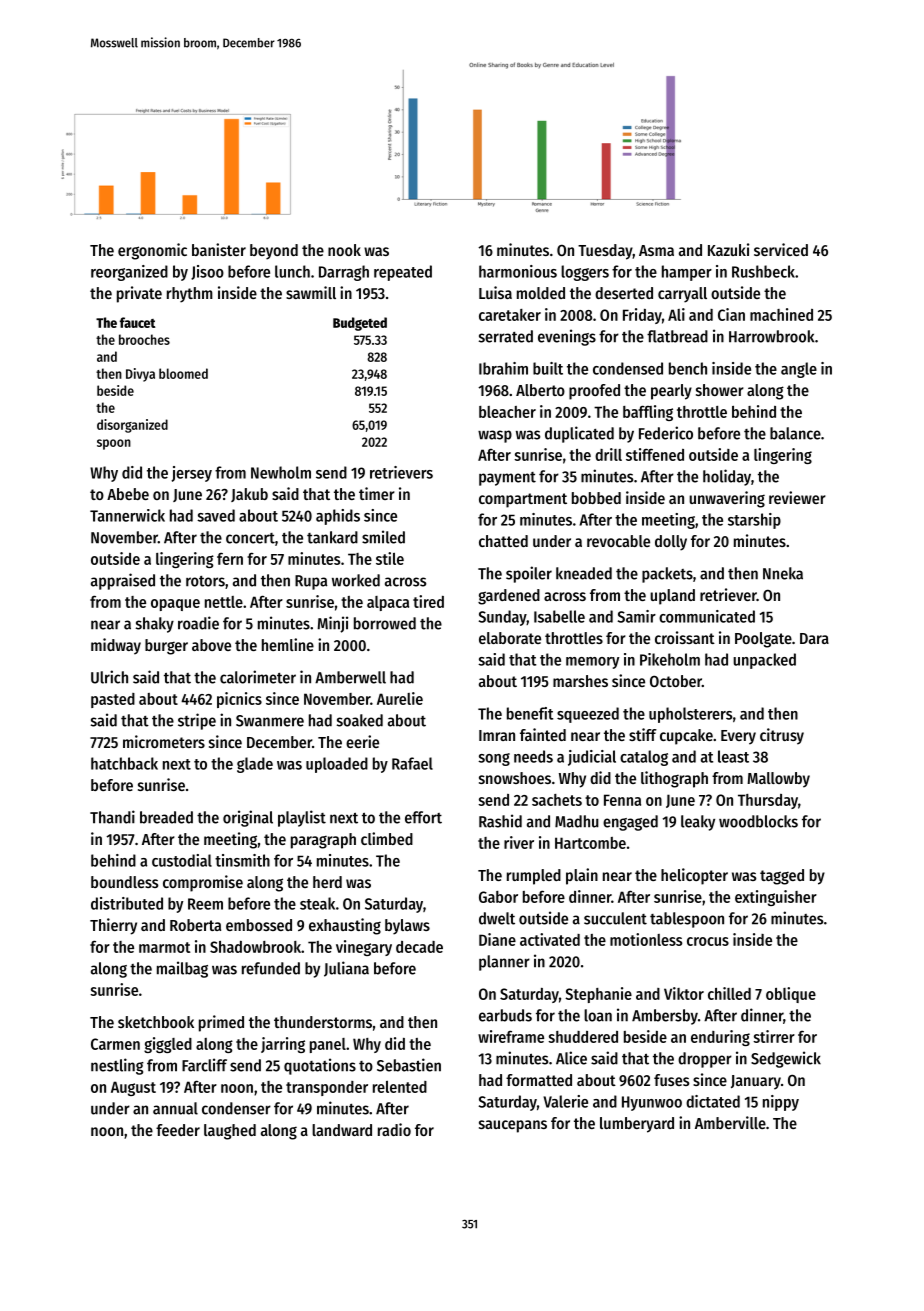 This screenshot has height=1311, width=924. I want to click on Rashid, so click(500, 821).
